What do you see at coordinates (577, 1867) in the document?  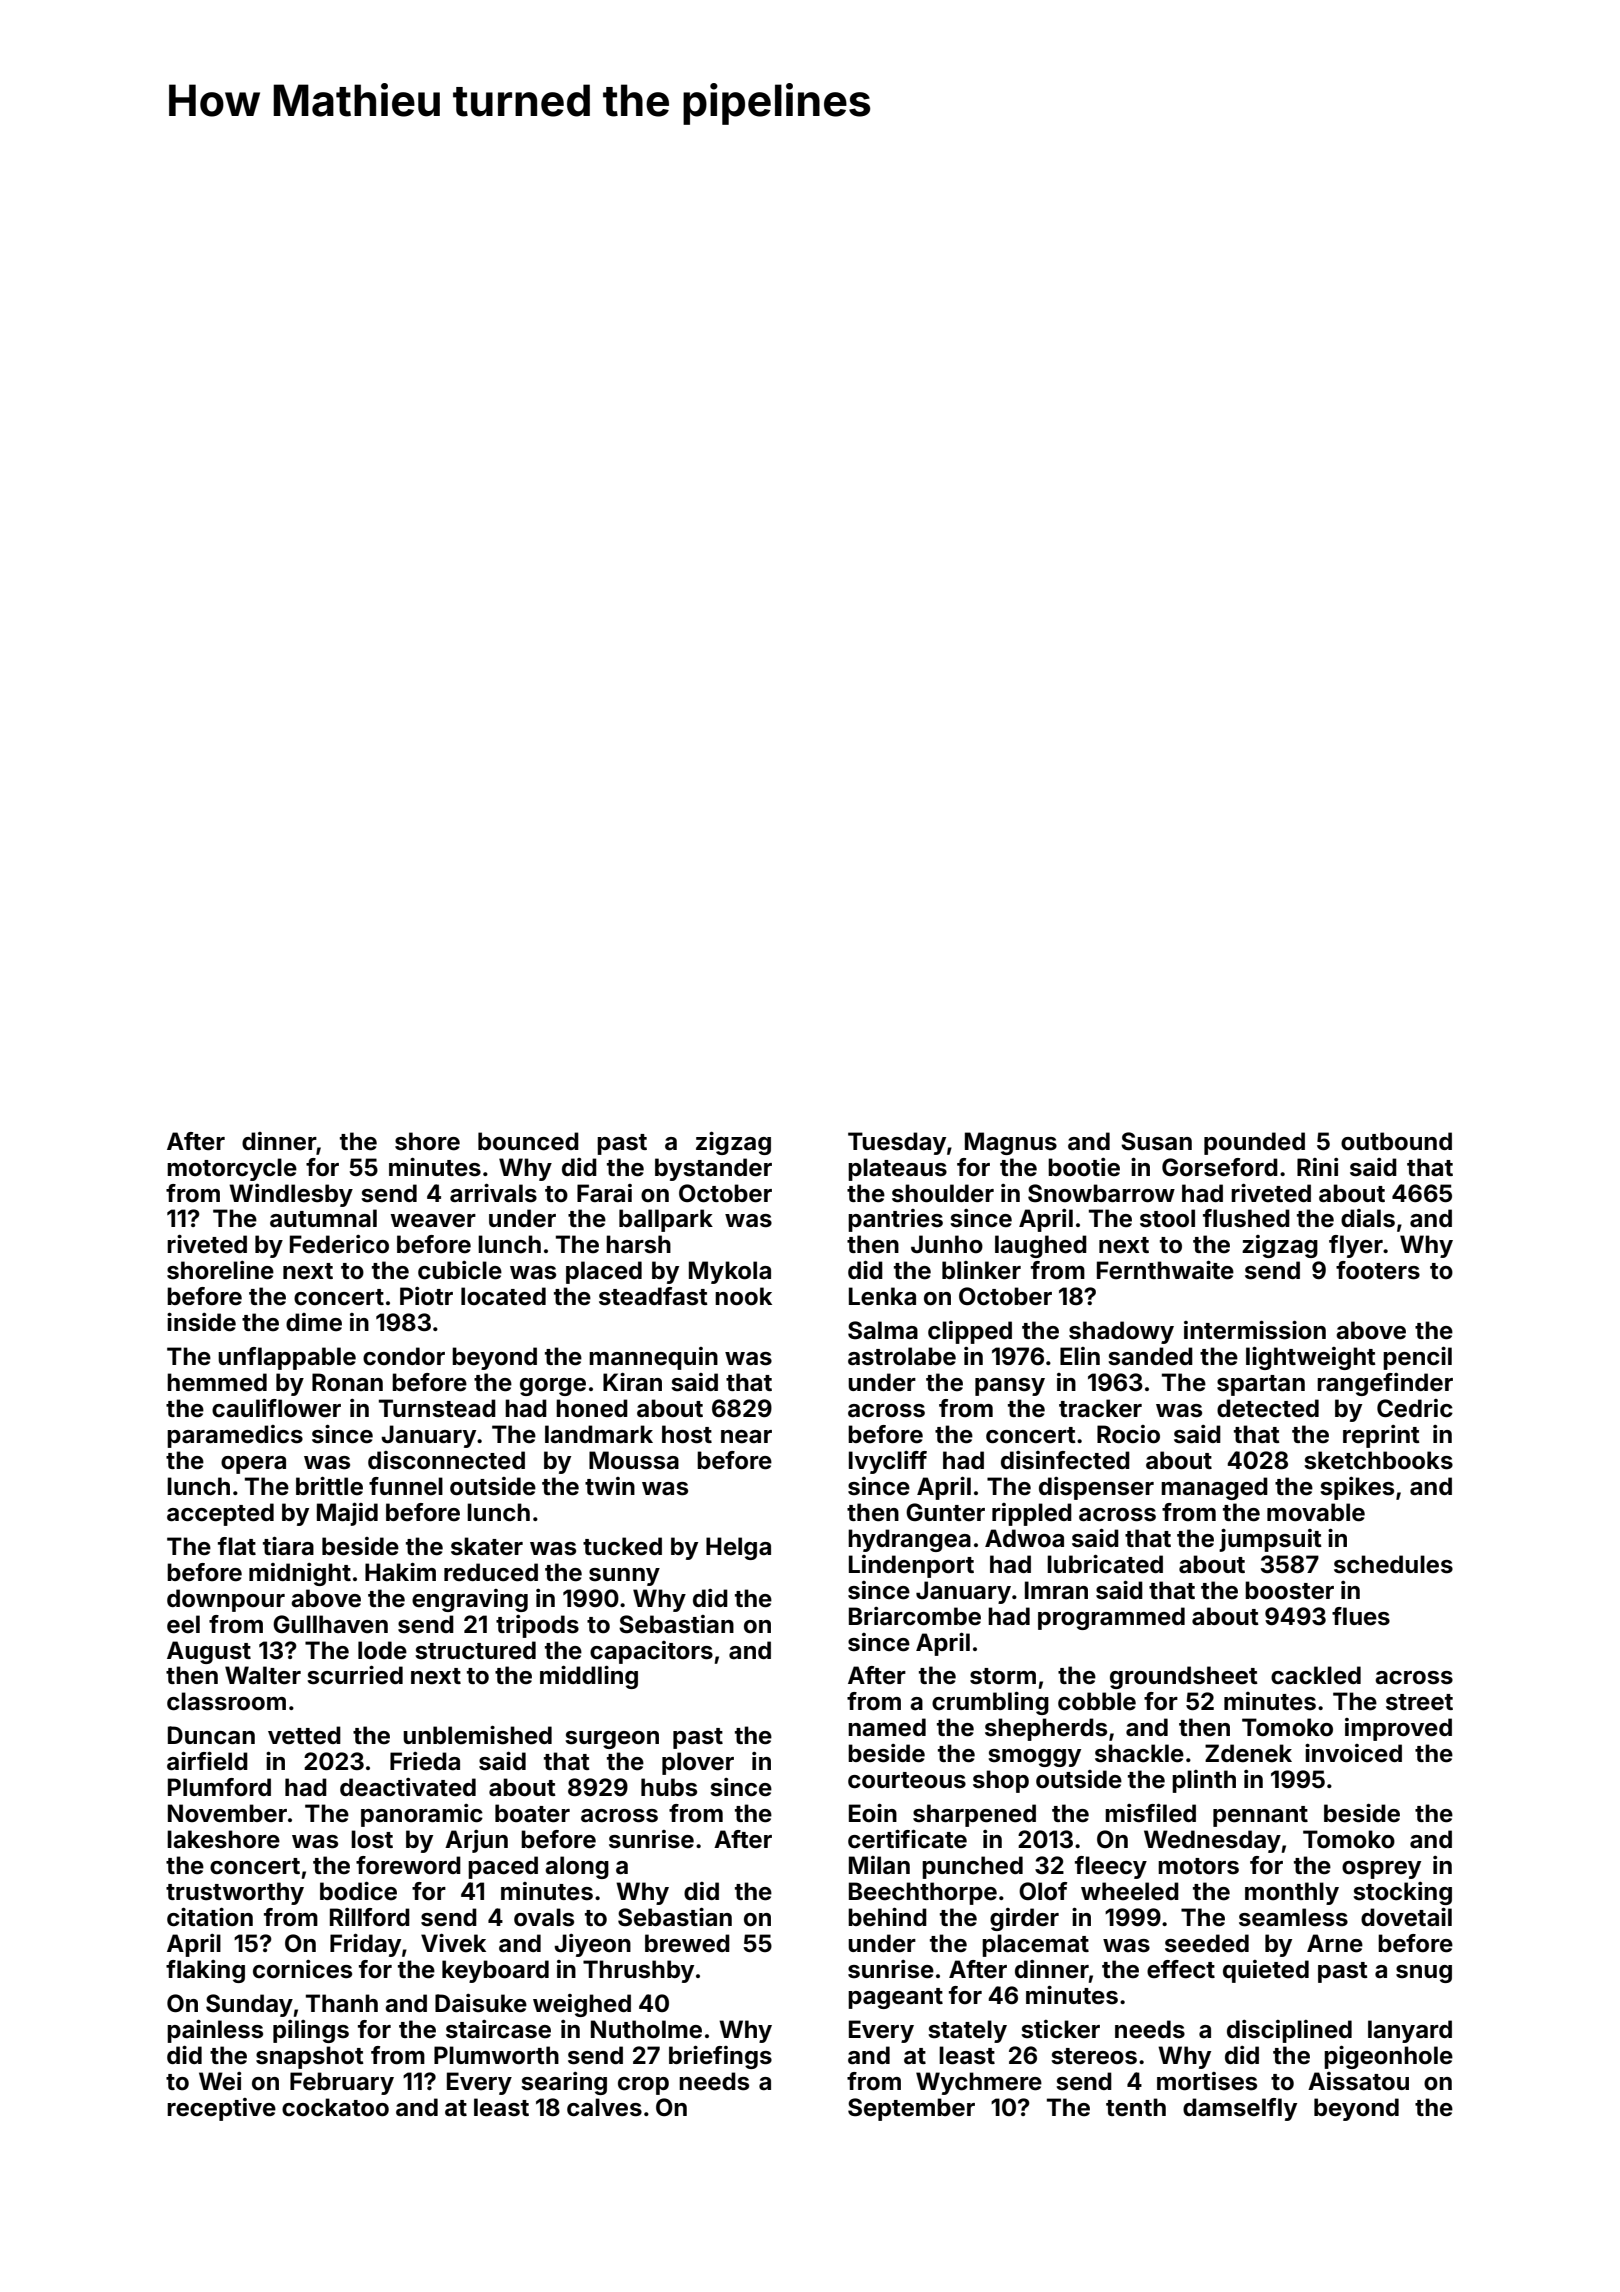 I see `along` at bounding box center [577, 1867].
